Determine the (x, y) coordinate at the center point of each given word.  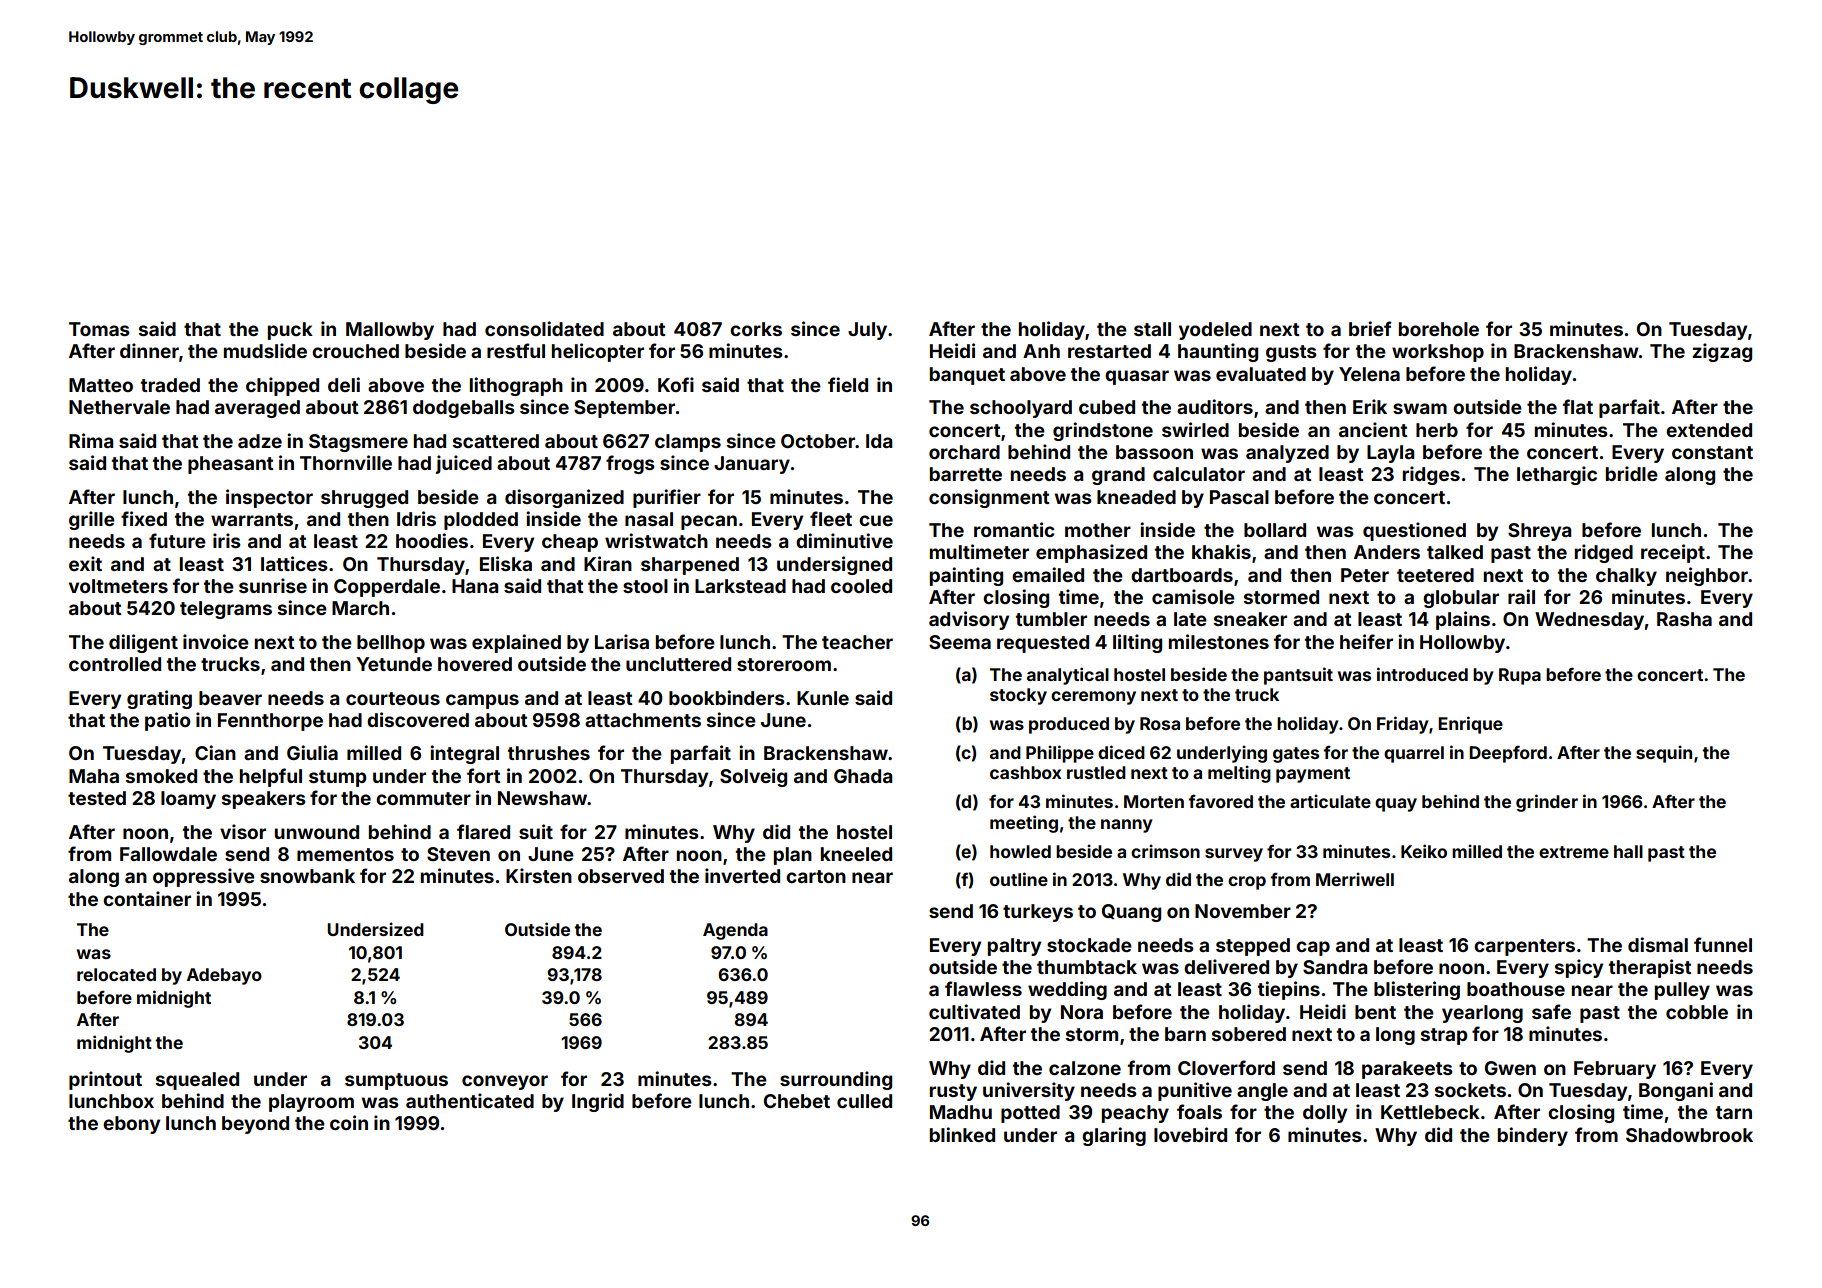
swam (1420, 408)
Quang (1131, 913)
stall (1152, 329)
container (147, 898)
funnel (1723, 944)
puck (290, 331)
